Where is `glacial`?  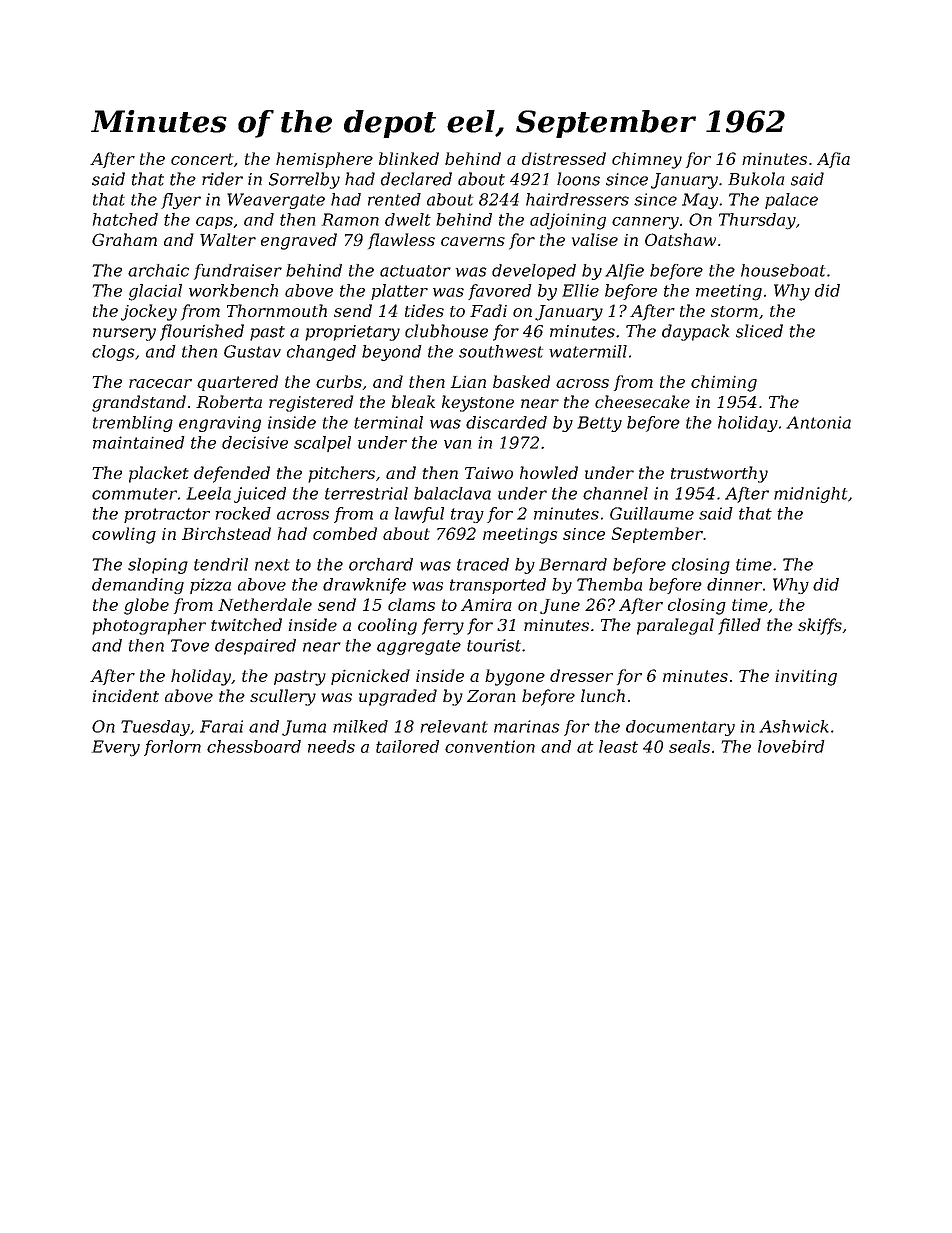
glacial is located at coordinates (155, 292).
